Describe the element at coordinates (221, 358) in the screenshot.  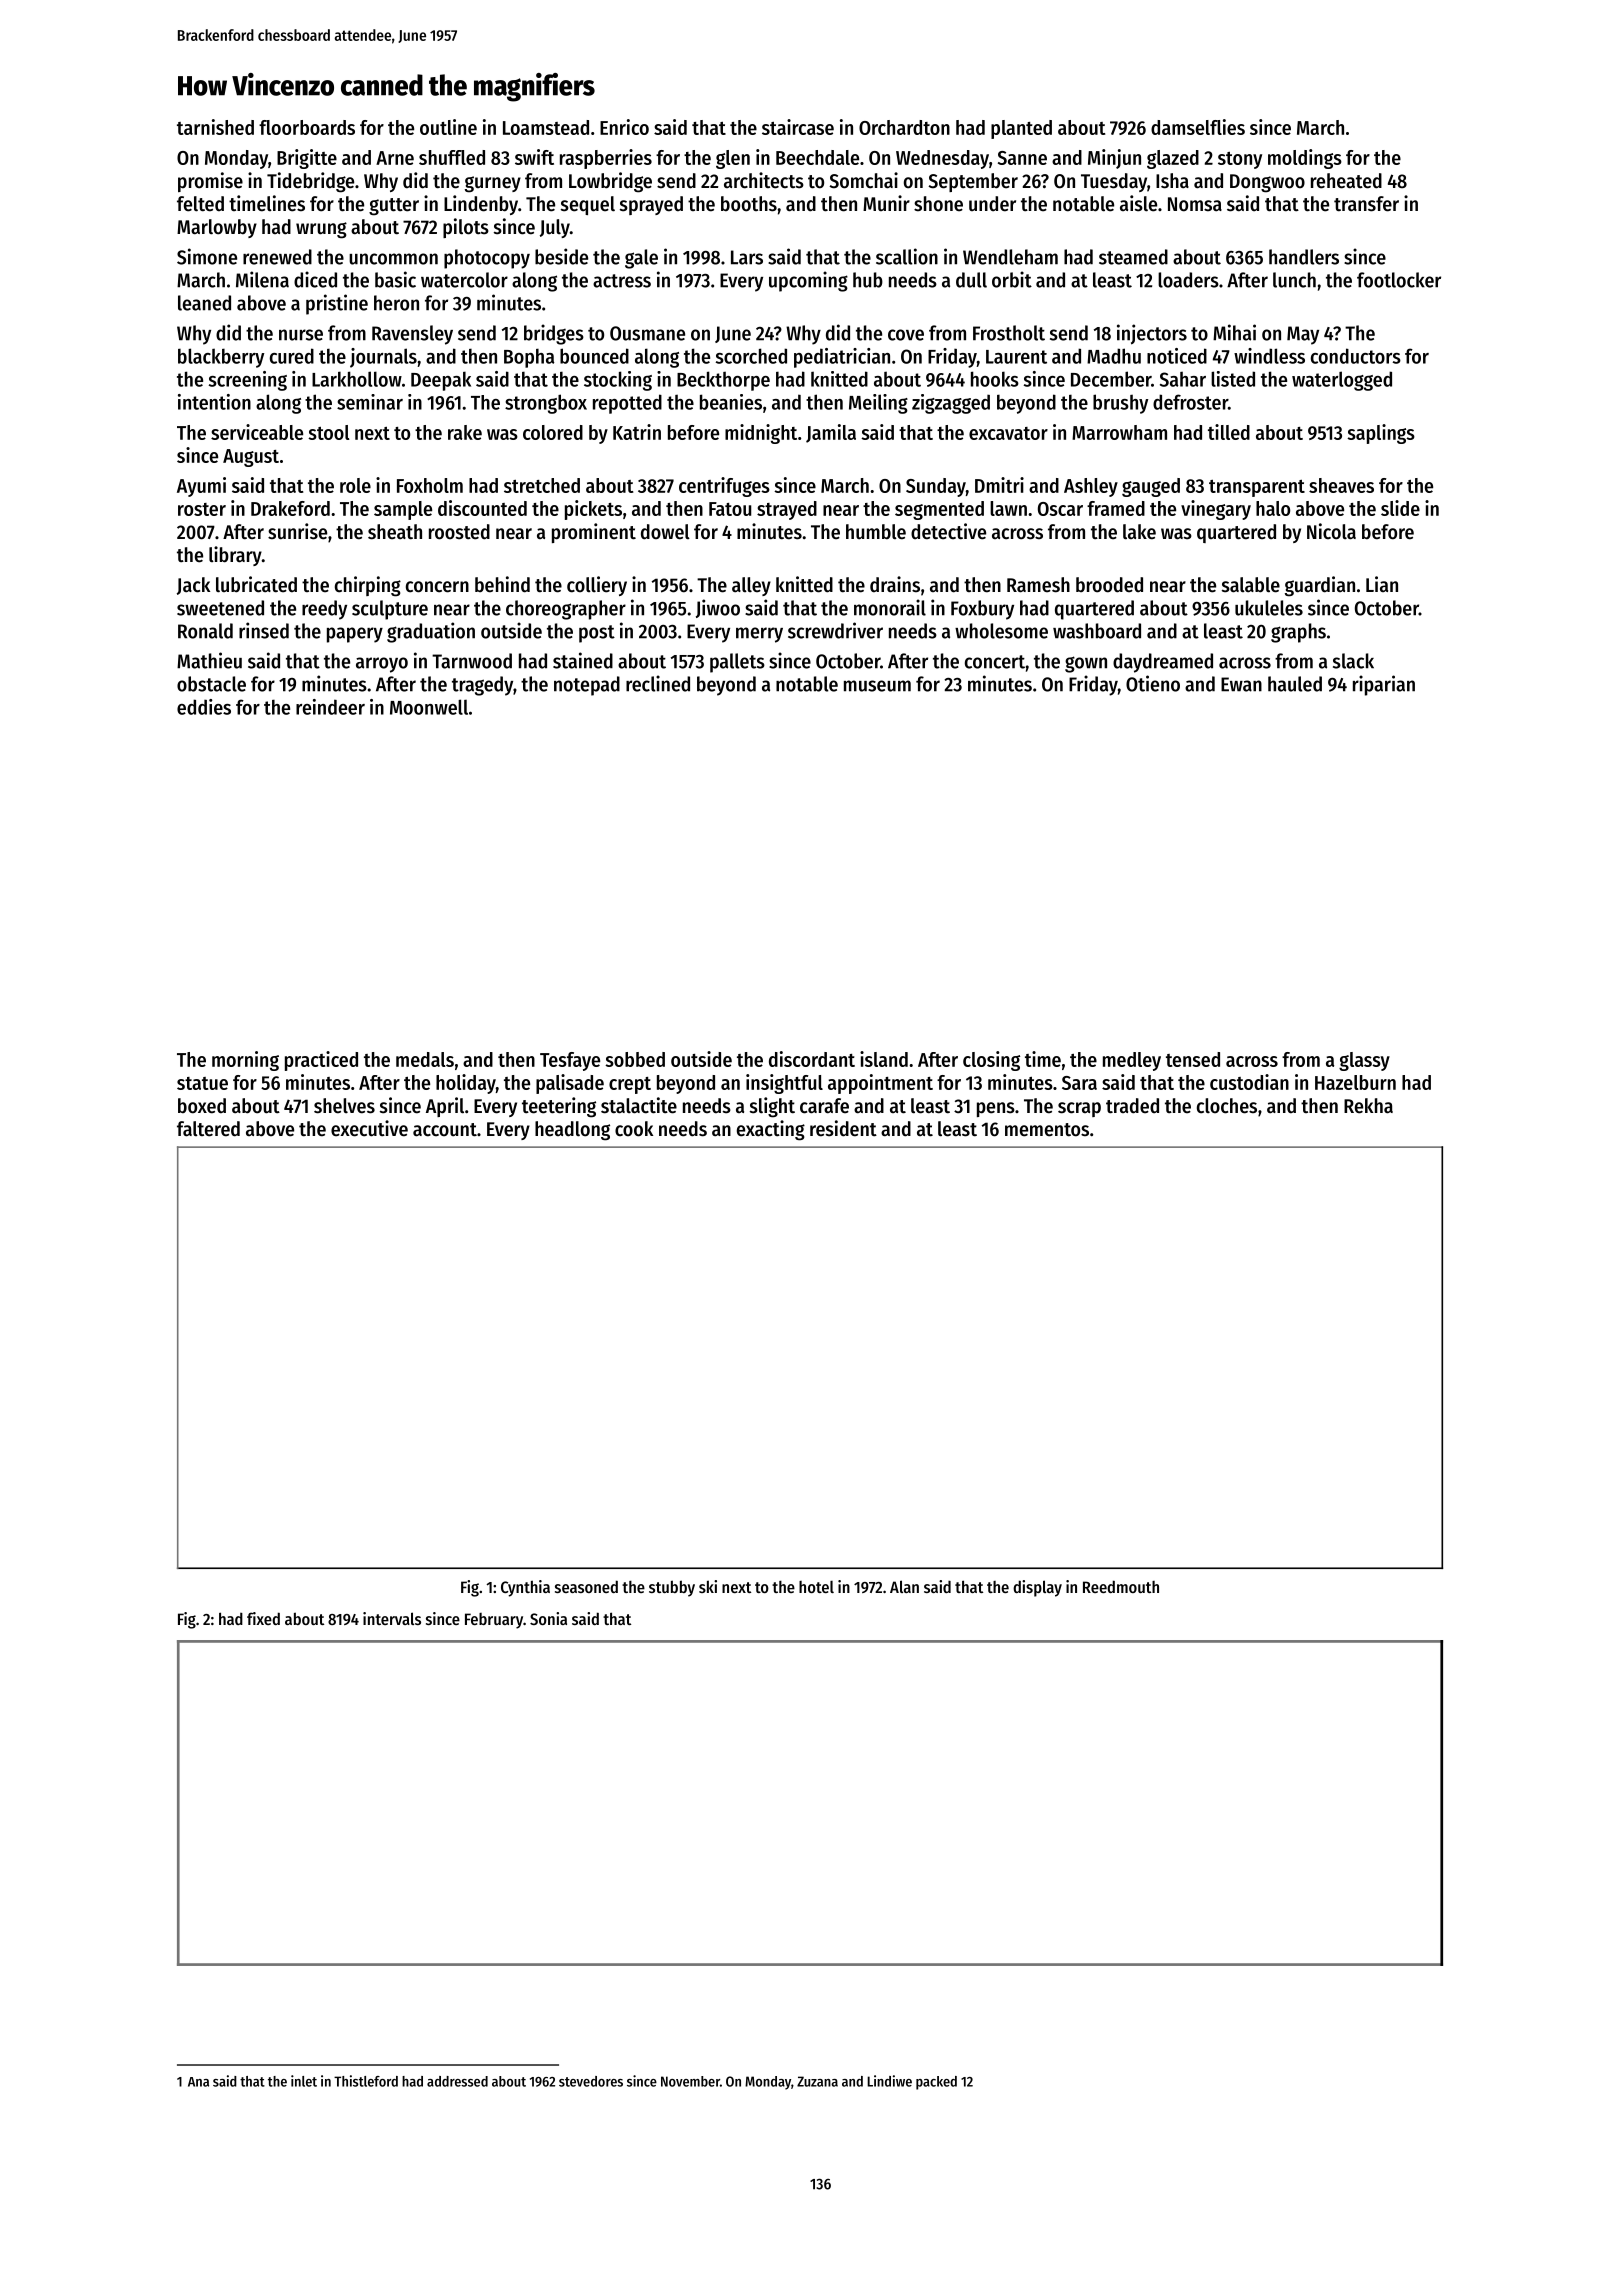
I see `blackberry` at that location.
